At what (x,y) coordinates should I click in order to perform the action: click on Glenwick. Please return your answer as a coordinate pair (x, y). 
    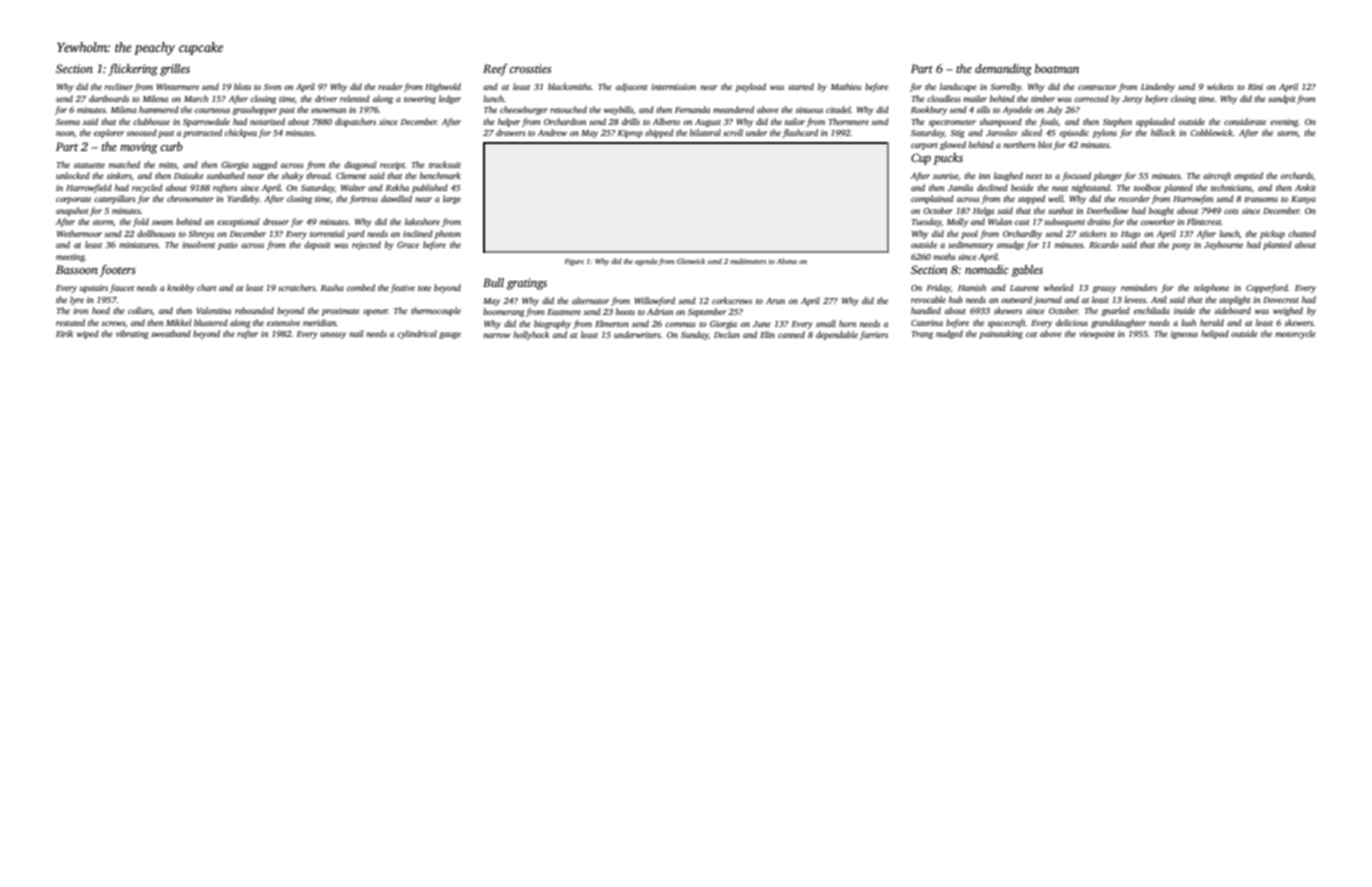
    Looking at the image, I should click on (691, 261).
